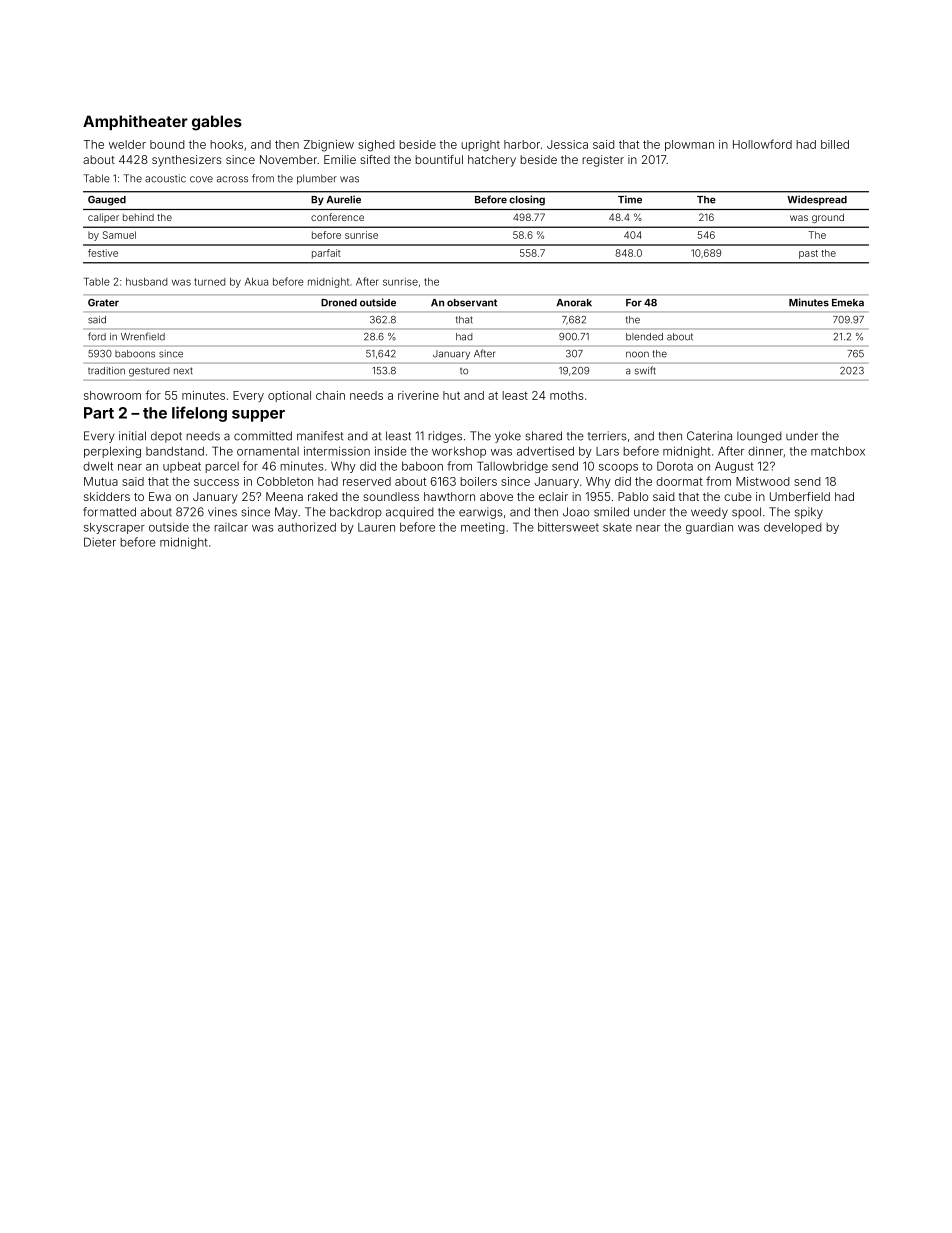  Describe the element at coordinates (337, 217) in the screenshot. I see `conference` at that location.
